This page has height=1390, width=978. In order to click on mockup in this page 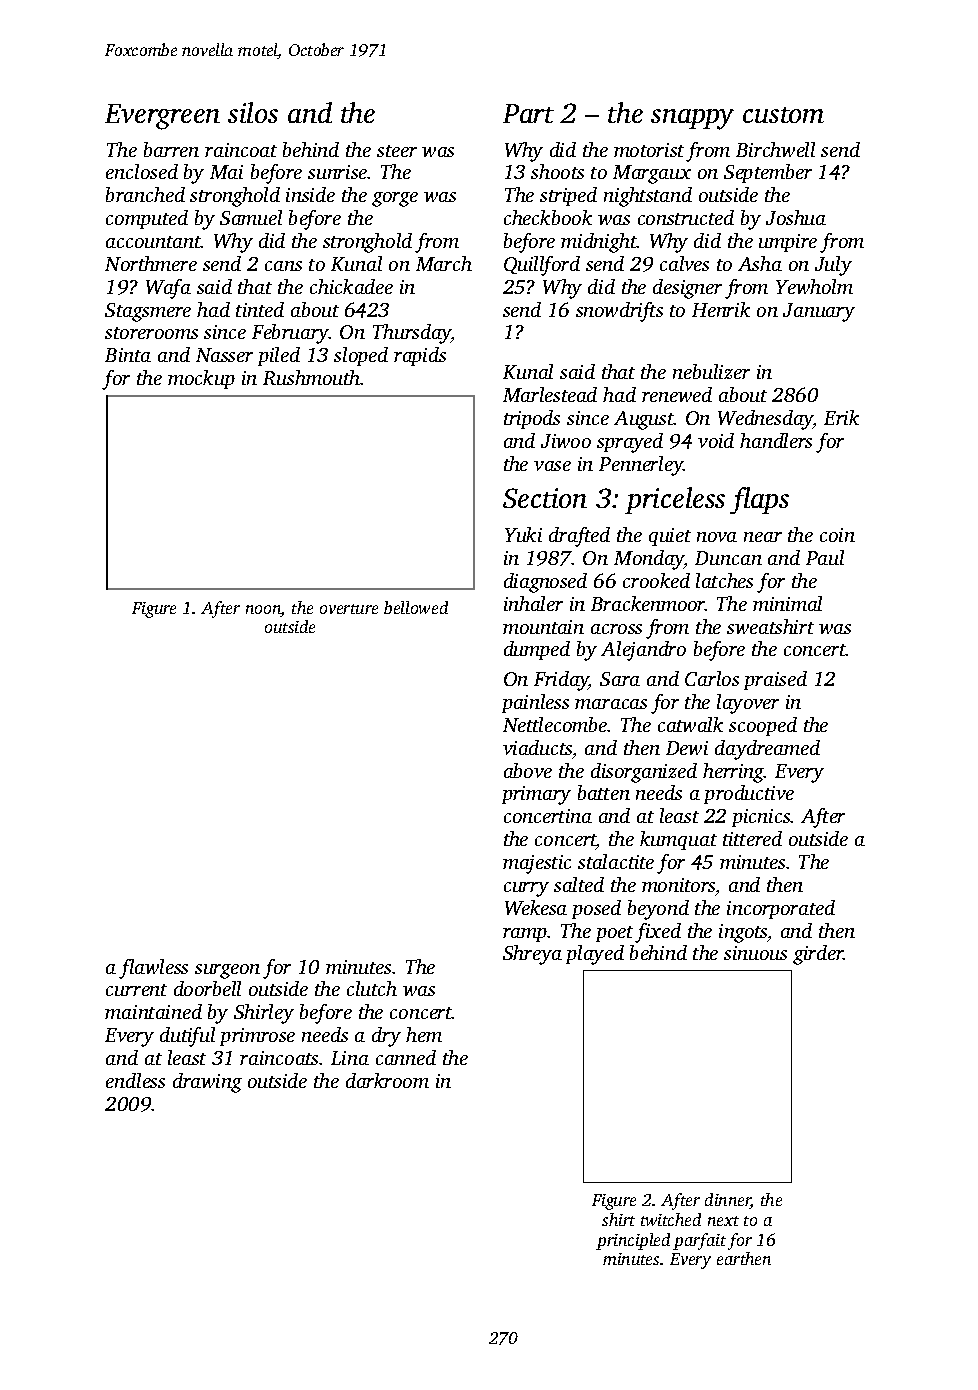, I will do `click(201, 379)`.
